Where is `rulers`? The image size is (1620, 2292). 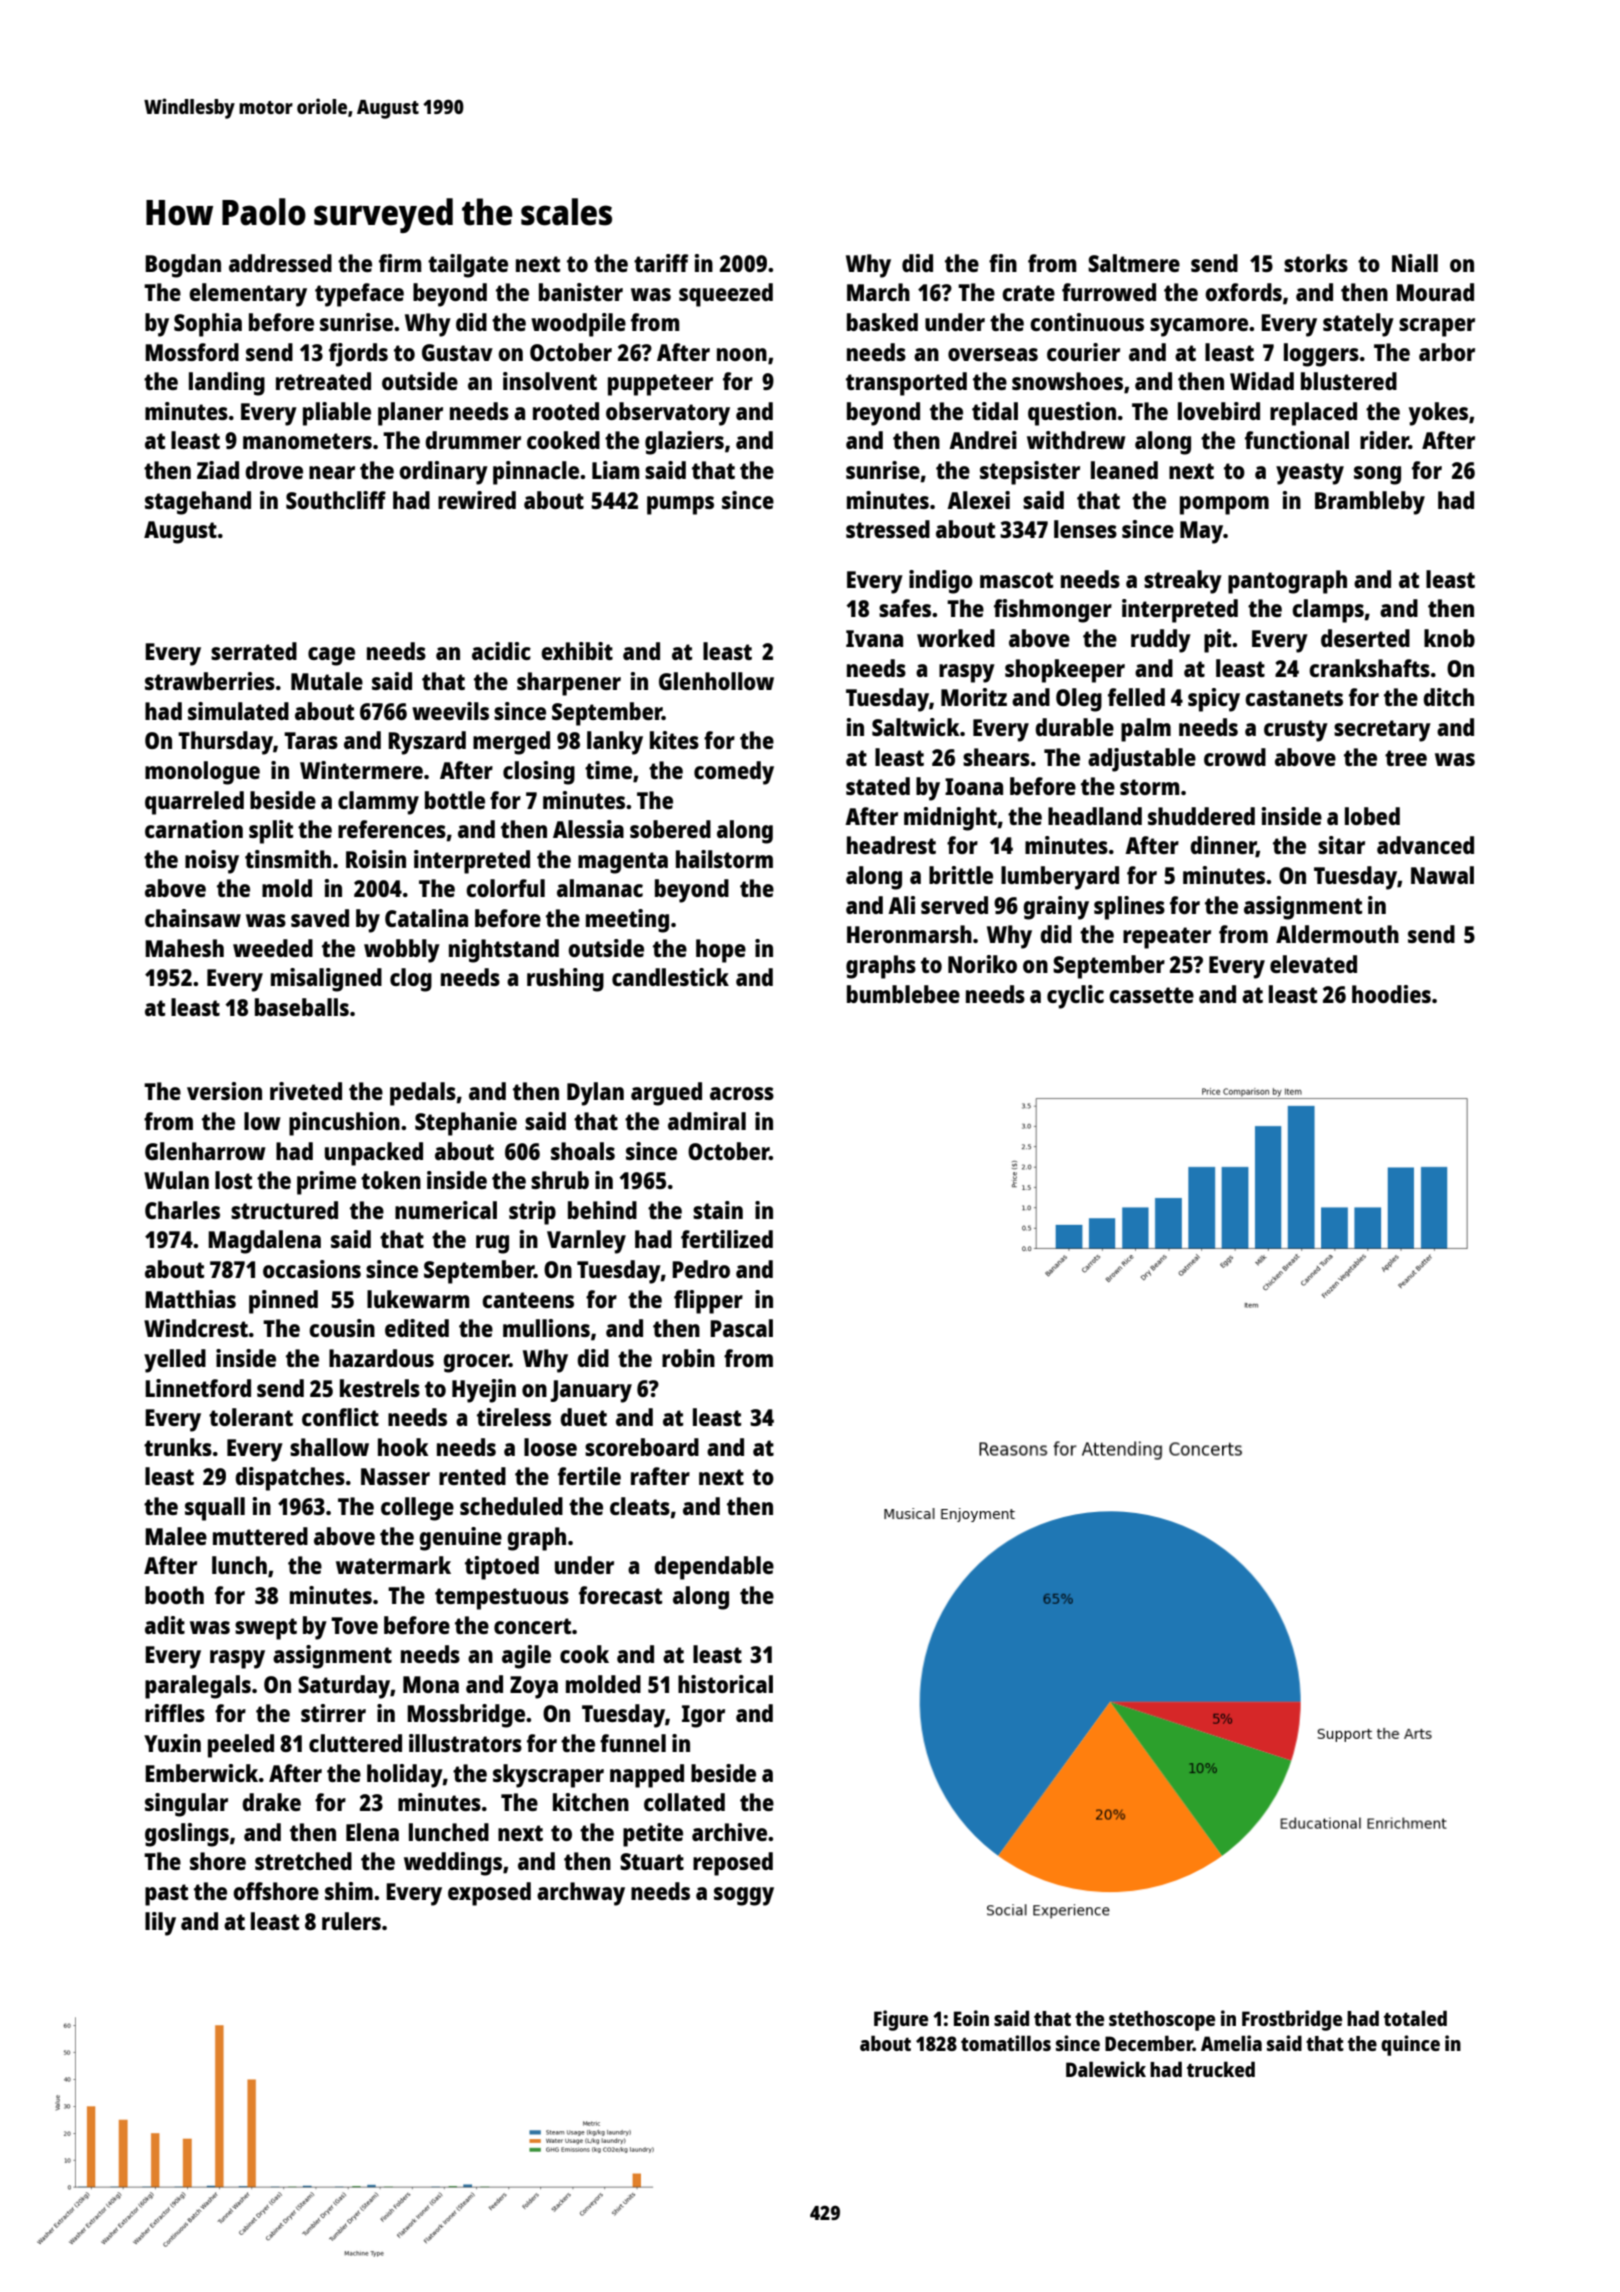
rulers is located at coordinates (351, 1921).
